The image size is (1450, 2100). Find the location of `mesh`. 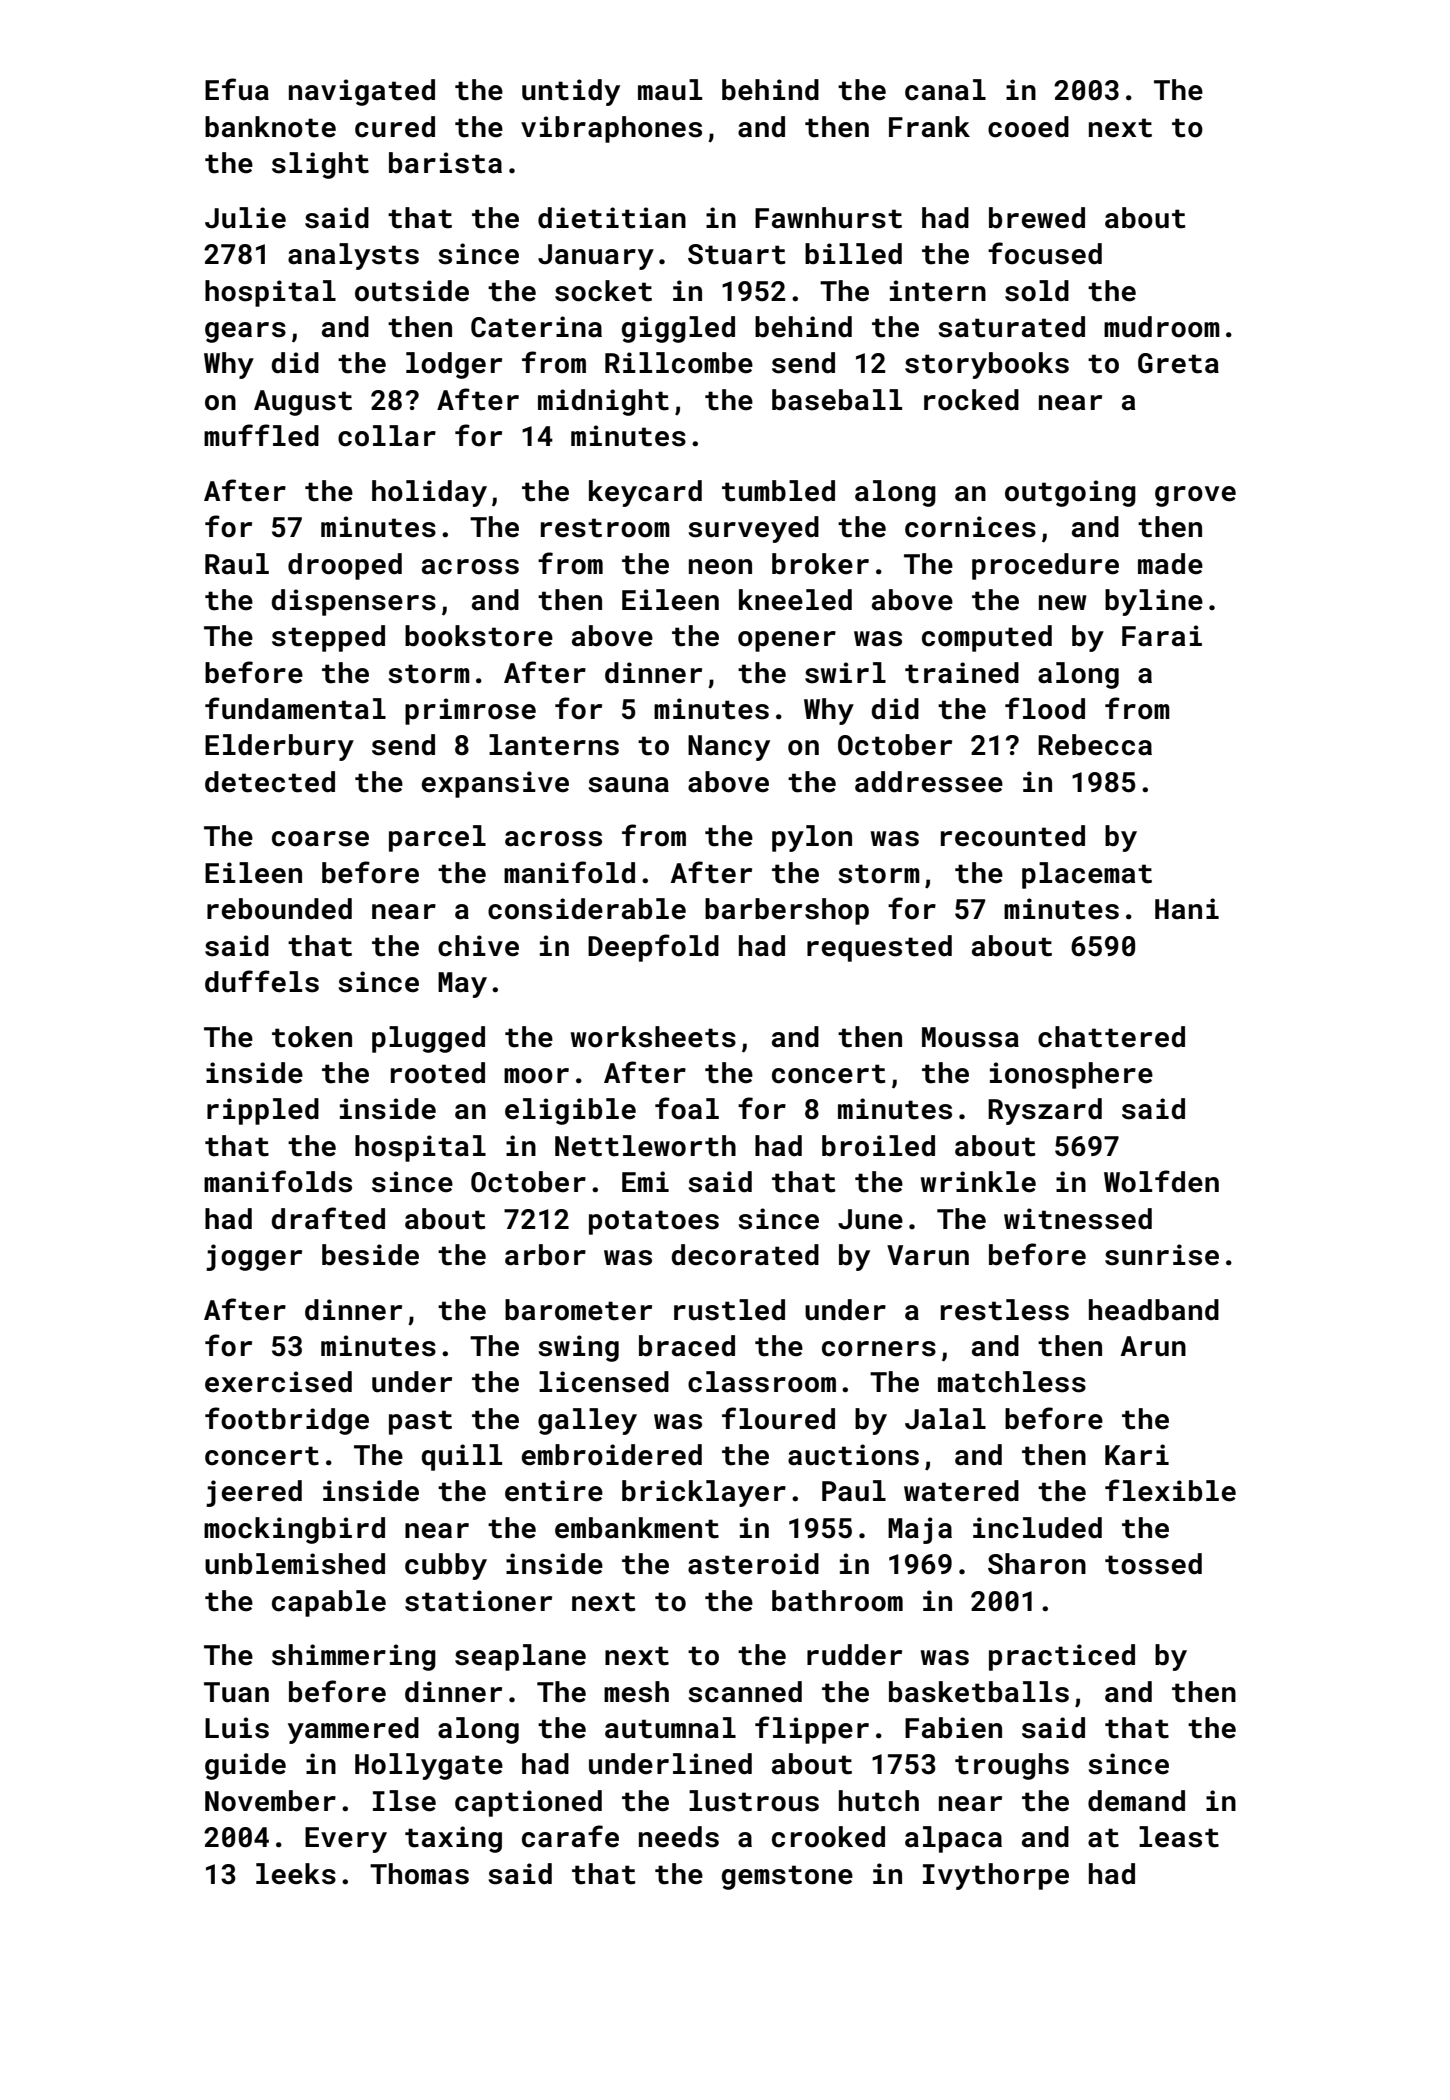

mesh is located at coordinates (636, 1692).
